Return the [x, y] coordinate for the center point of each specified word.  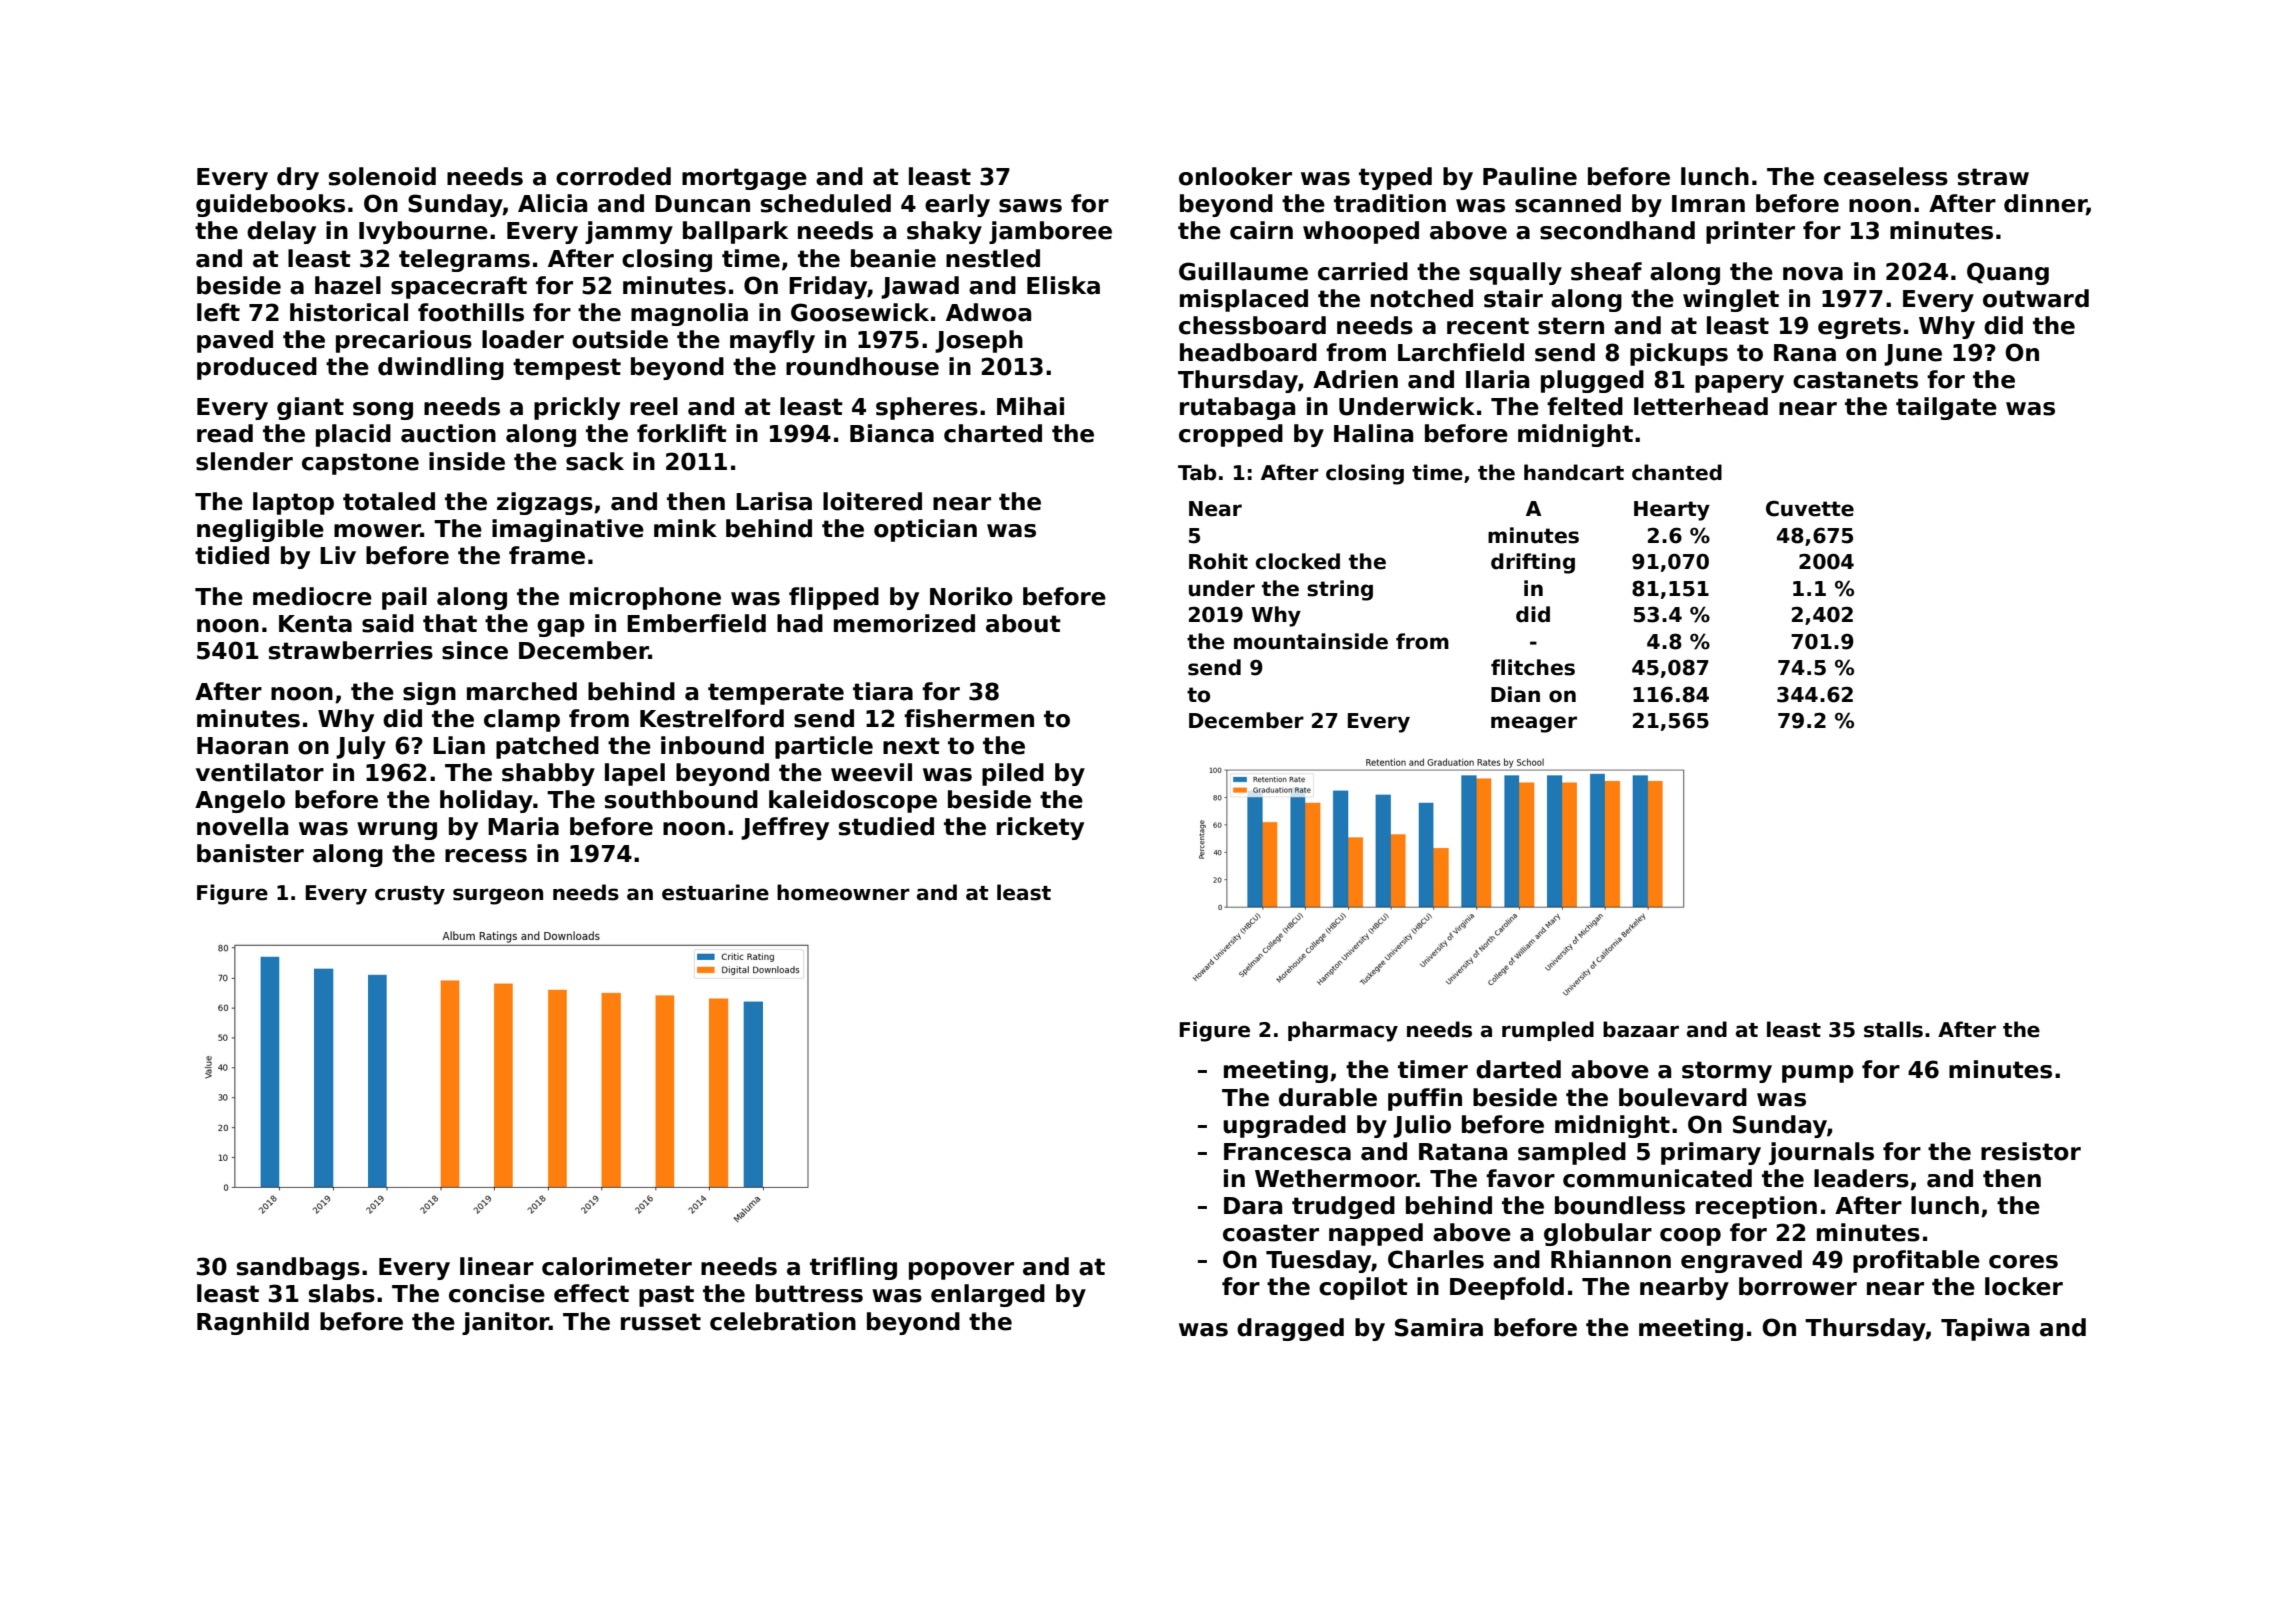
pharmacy [1343, 1031]
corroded [613, 176]
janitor [505, 1323]
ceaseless [1886, 176]
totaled [389, 501]
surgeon [498, 896]
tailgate [1946, 408]
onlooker [1235, 176]
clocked [1298, 561]
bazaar [1641, 1029]
